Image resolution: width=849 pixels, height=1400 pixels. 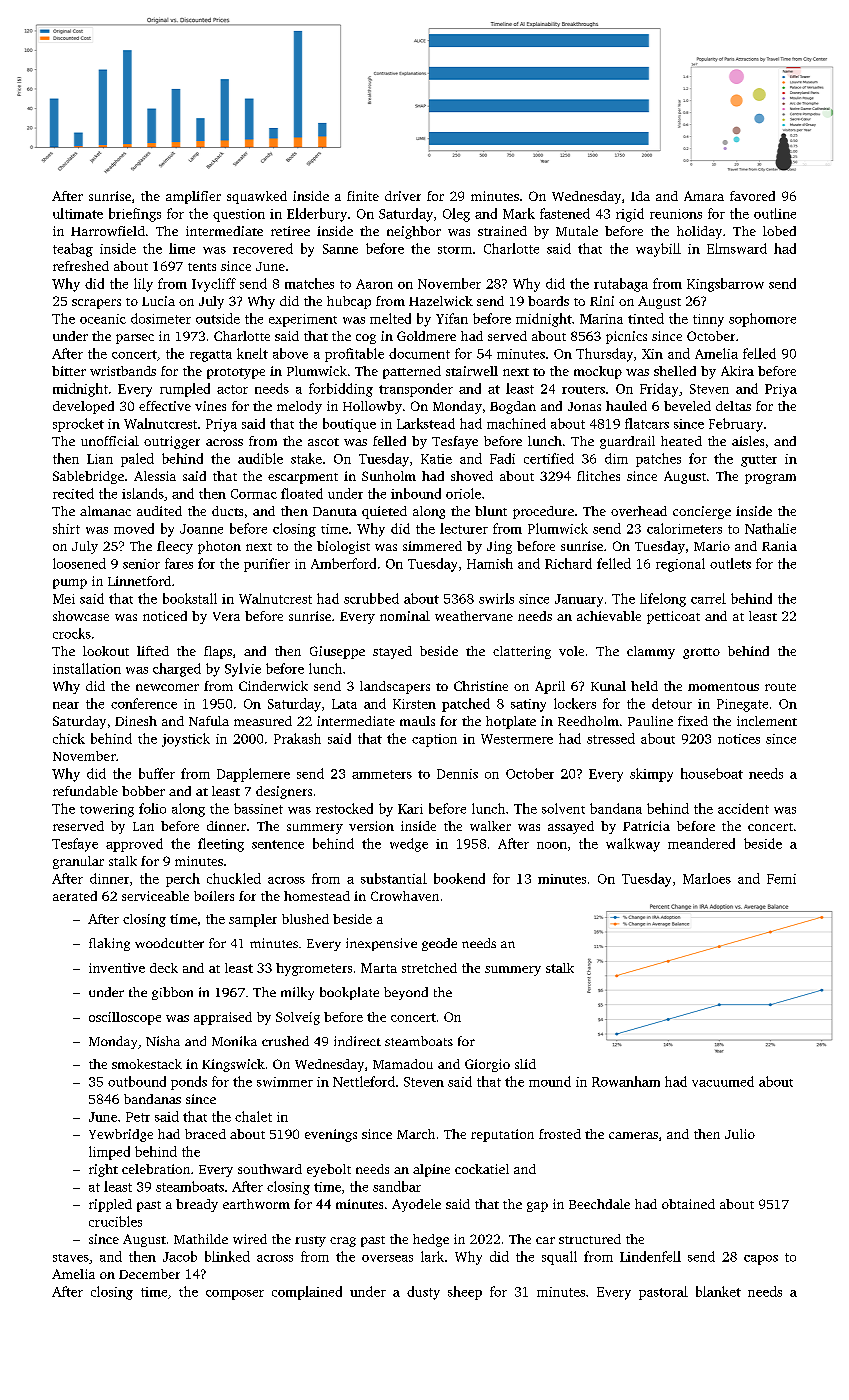 What do you see at coordinates (163, 1041) in the screenshot?
I see `Nisha` at bounding box center [163, 1041].
